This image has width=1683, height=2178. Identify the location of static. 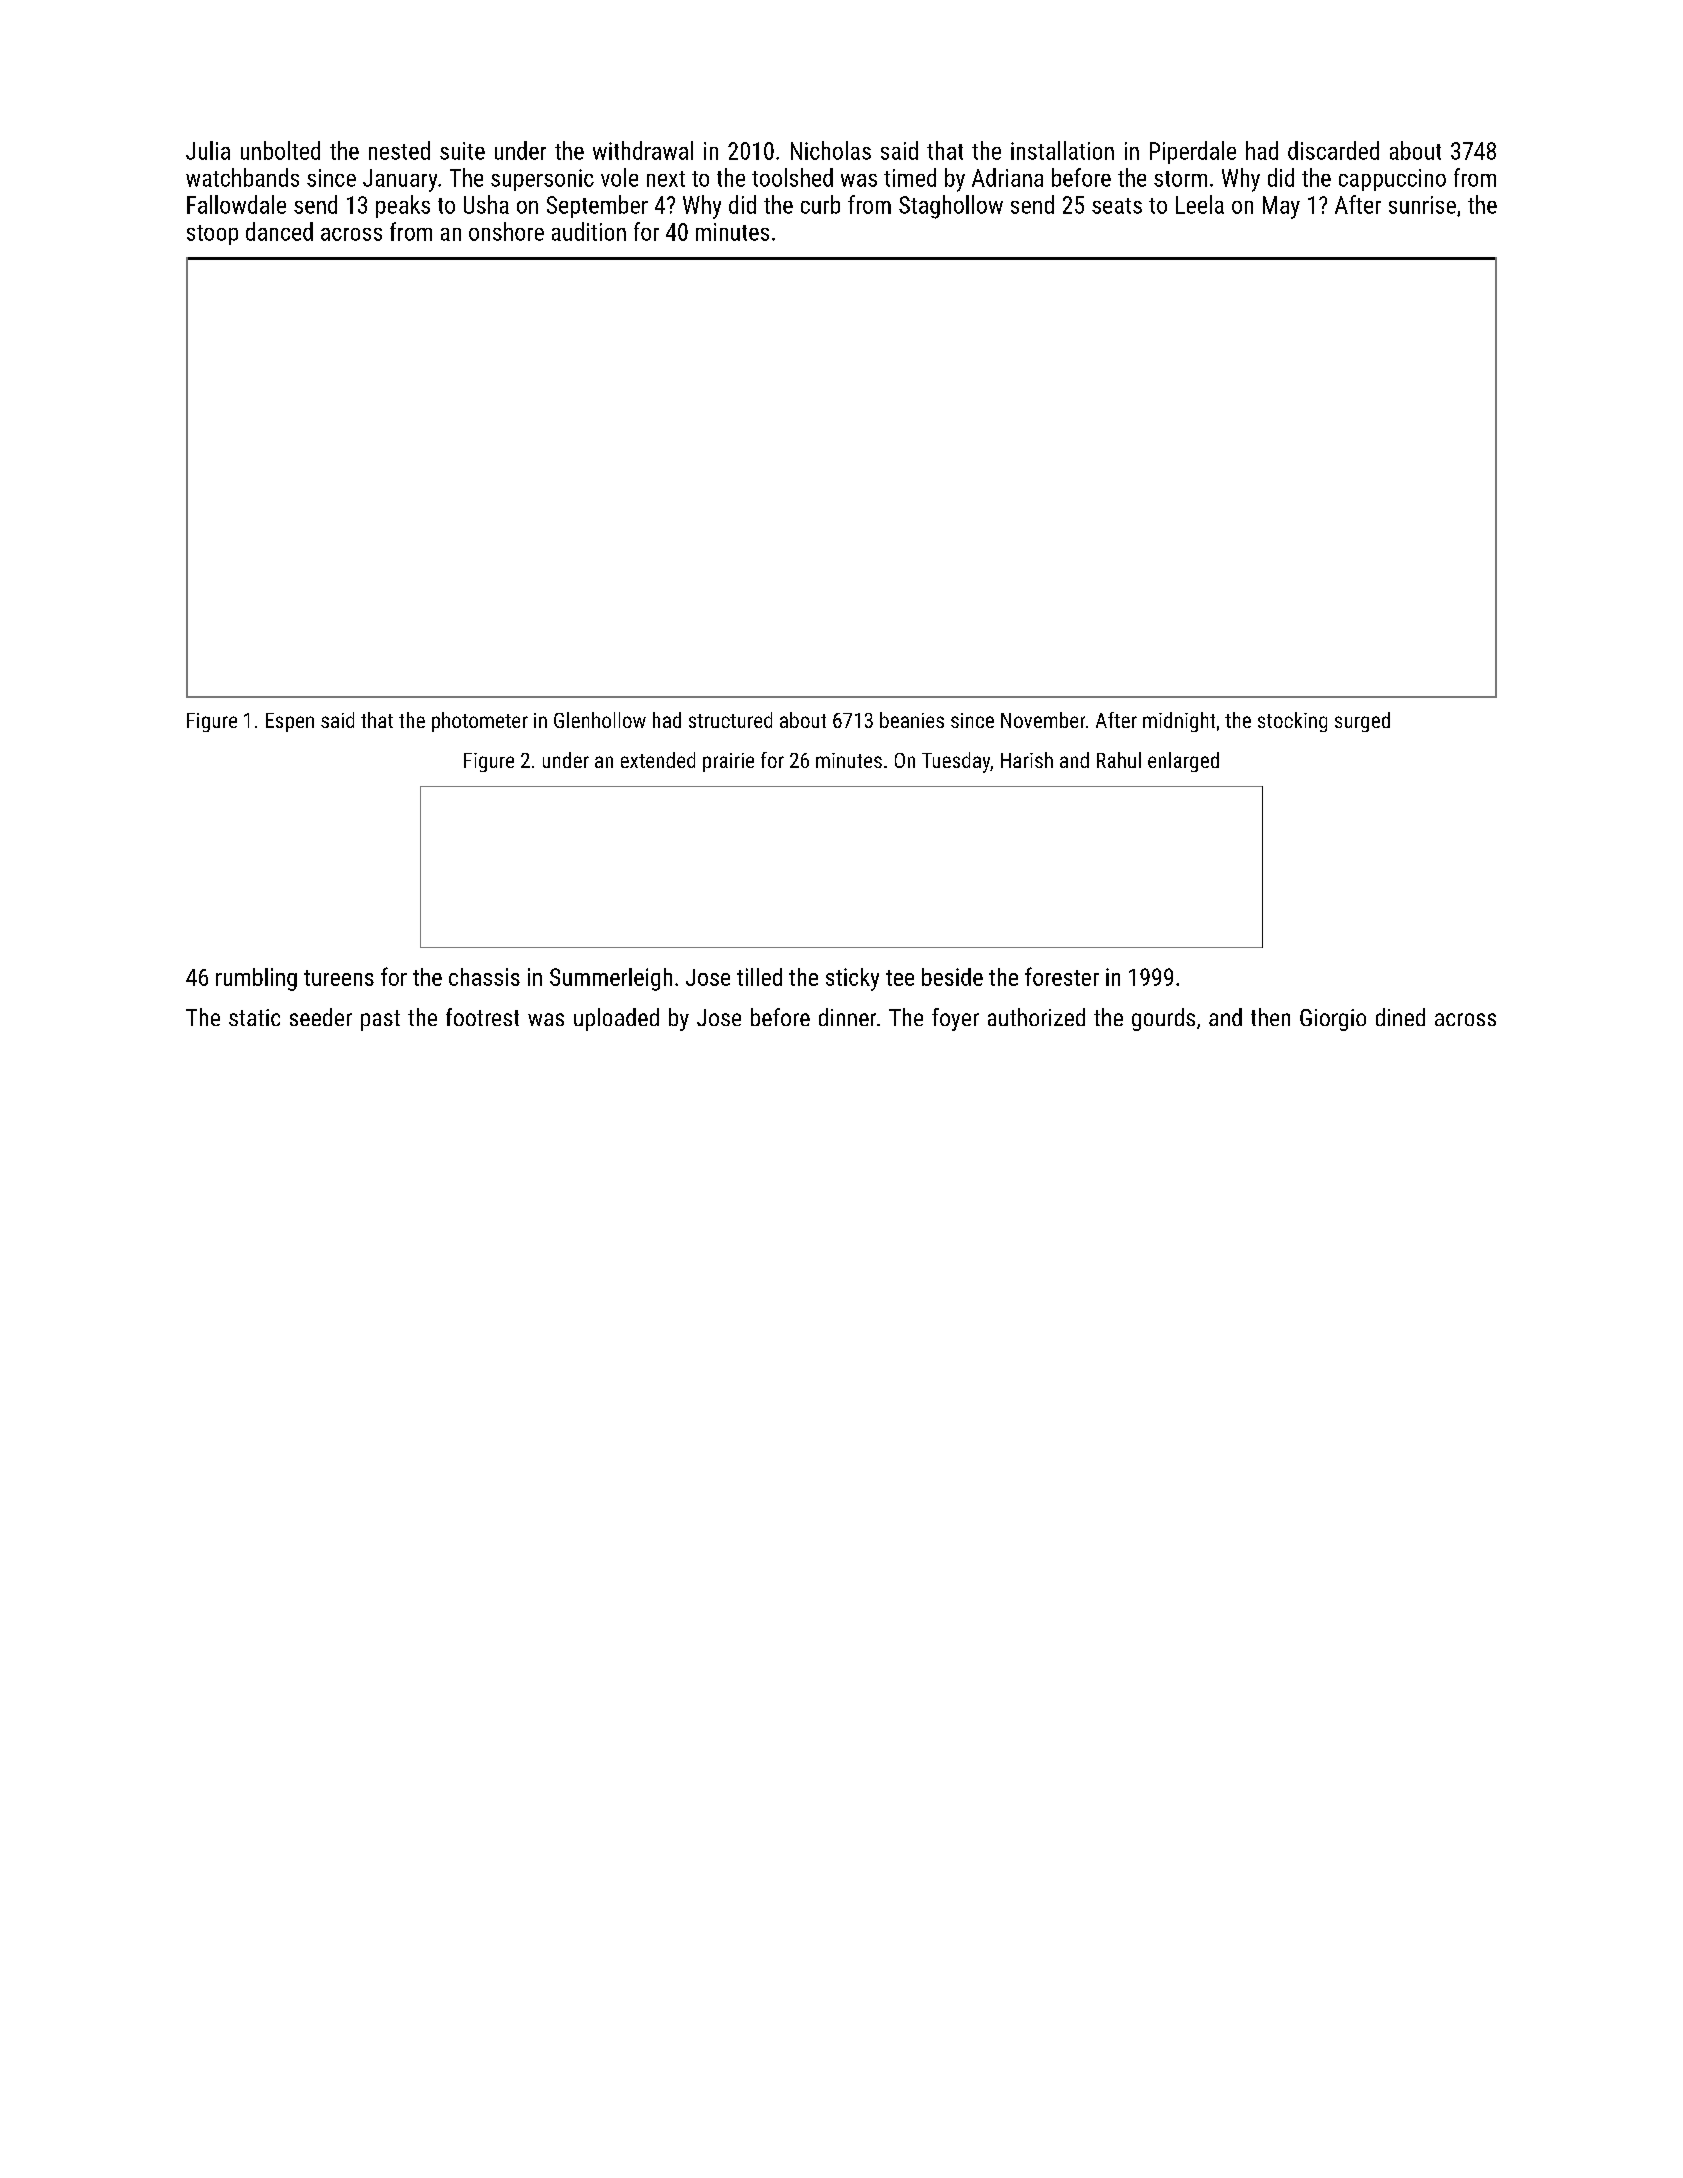
(254, 1017).
